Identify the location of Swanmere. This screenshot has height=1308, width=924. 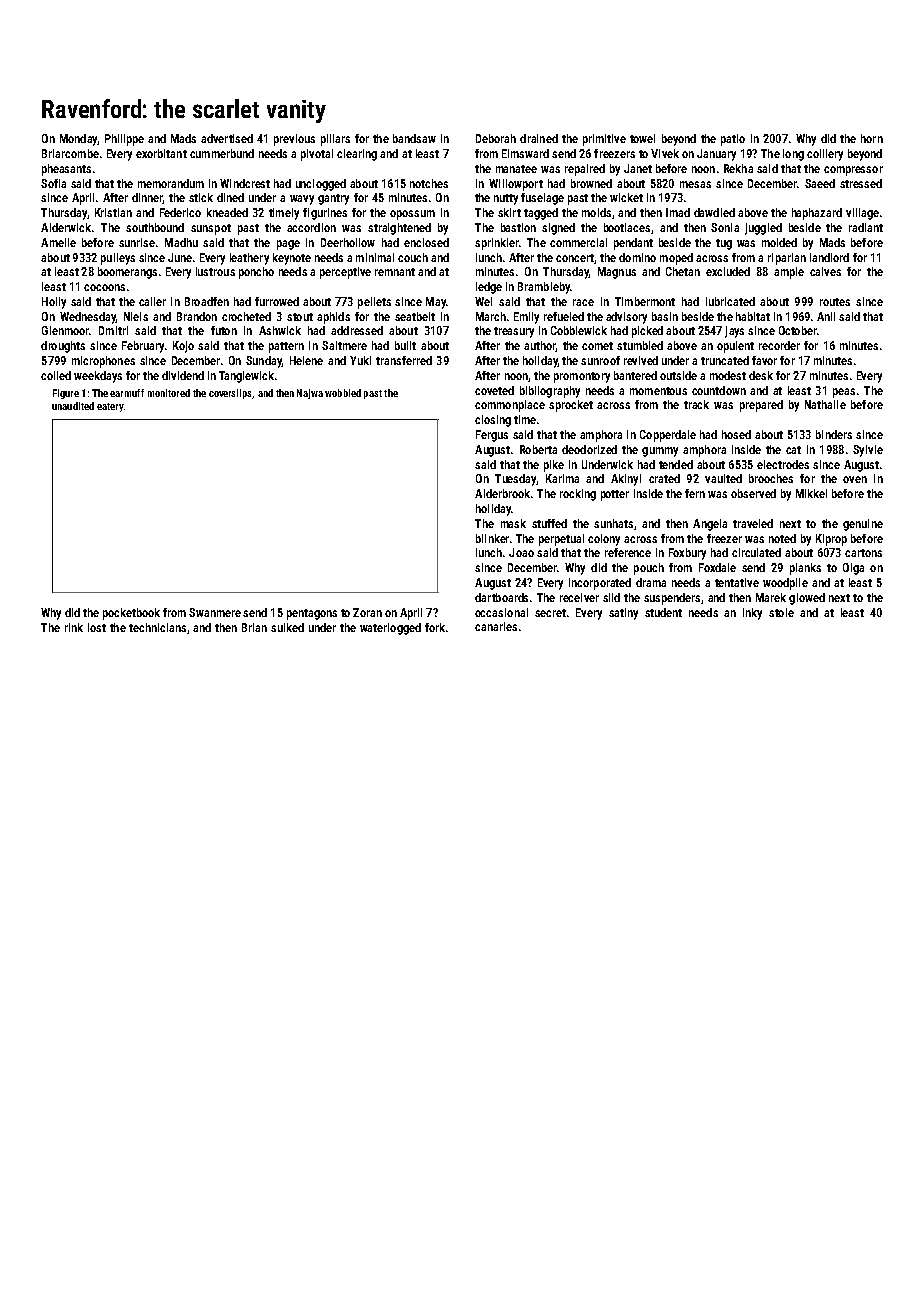
(215, 612).
